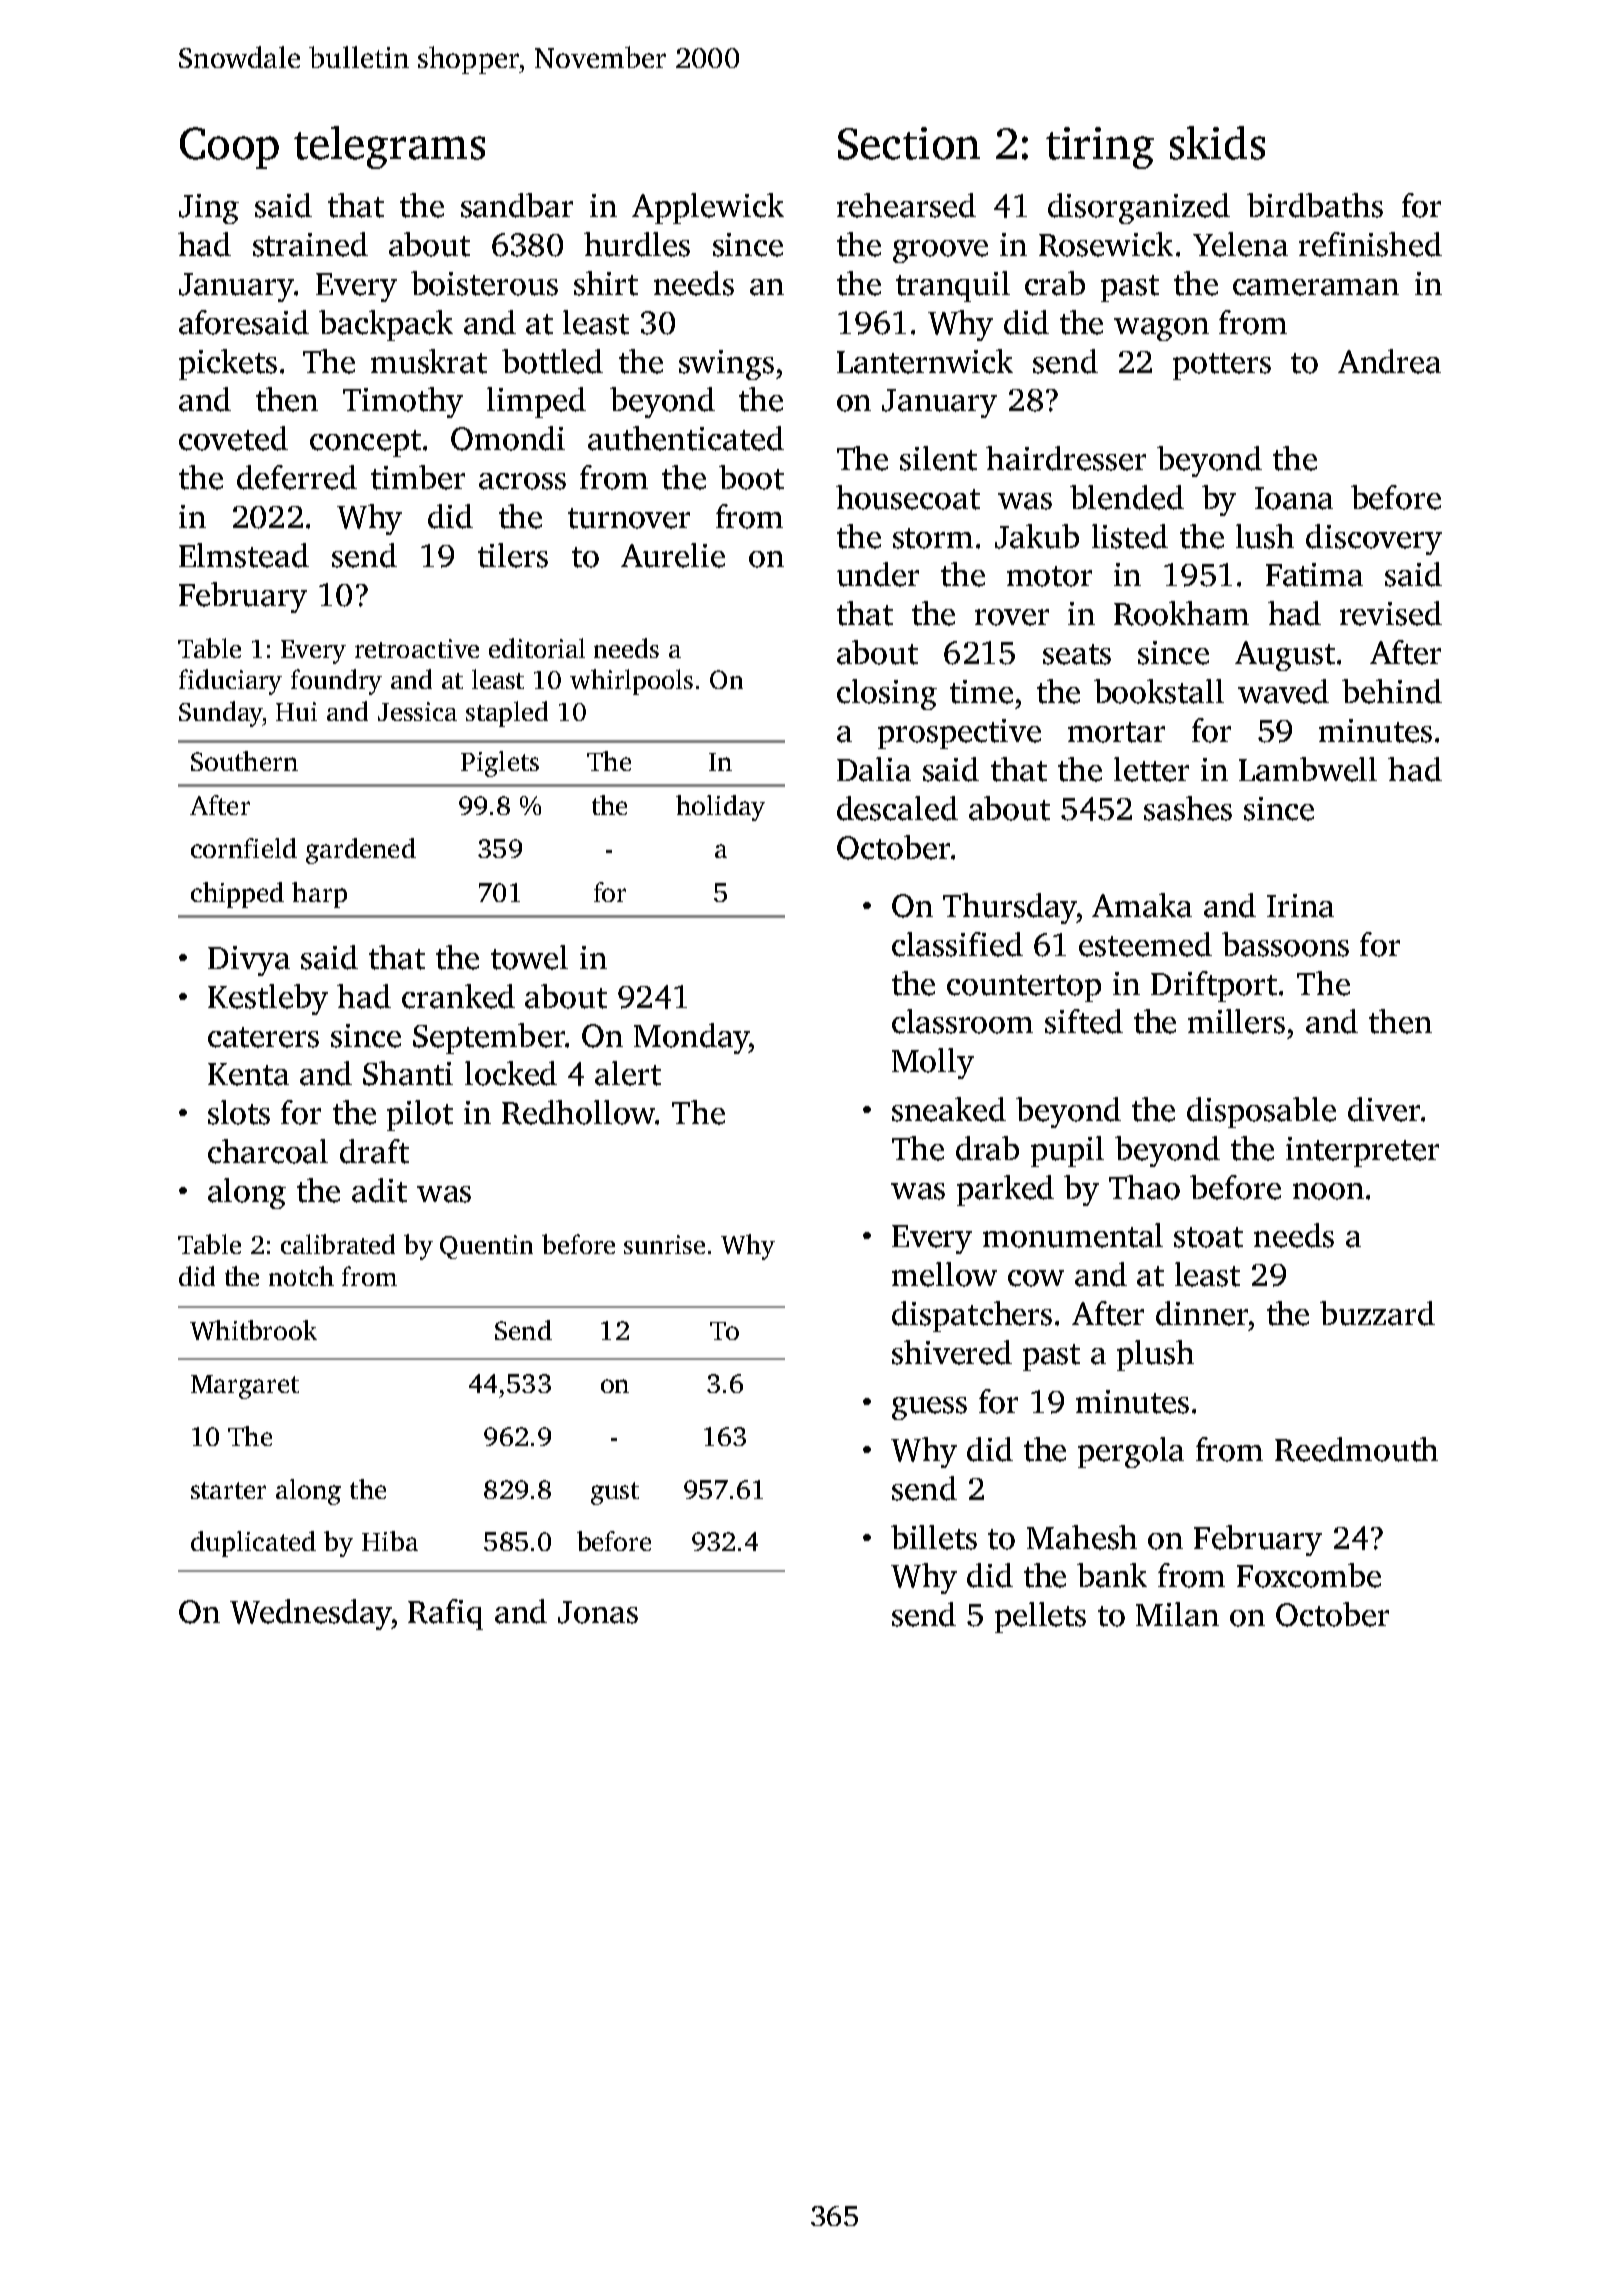 The image size is (1620, 2292). Describe the element at coordinates (938, 458) in the image. I see `silent` at that location.
